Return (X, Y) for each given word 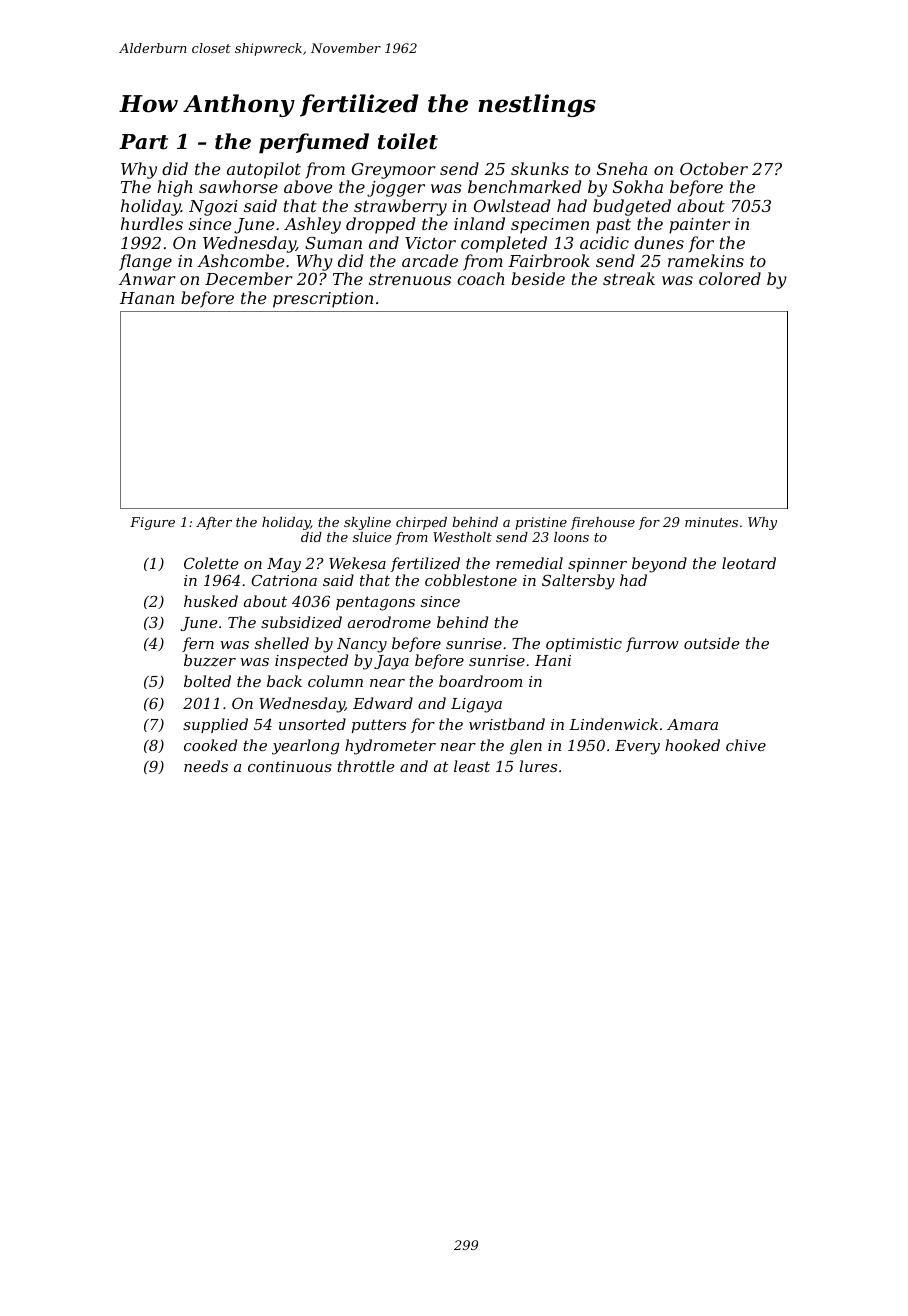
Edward (383, 703)
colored (730, 278)
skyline (367, 523)
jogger (396, 189)
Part (143, 142)
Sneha (622, 168)
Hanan (147, 298)
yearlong (305, 747)
